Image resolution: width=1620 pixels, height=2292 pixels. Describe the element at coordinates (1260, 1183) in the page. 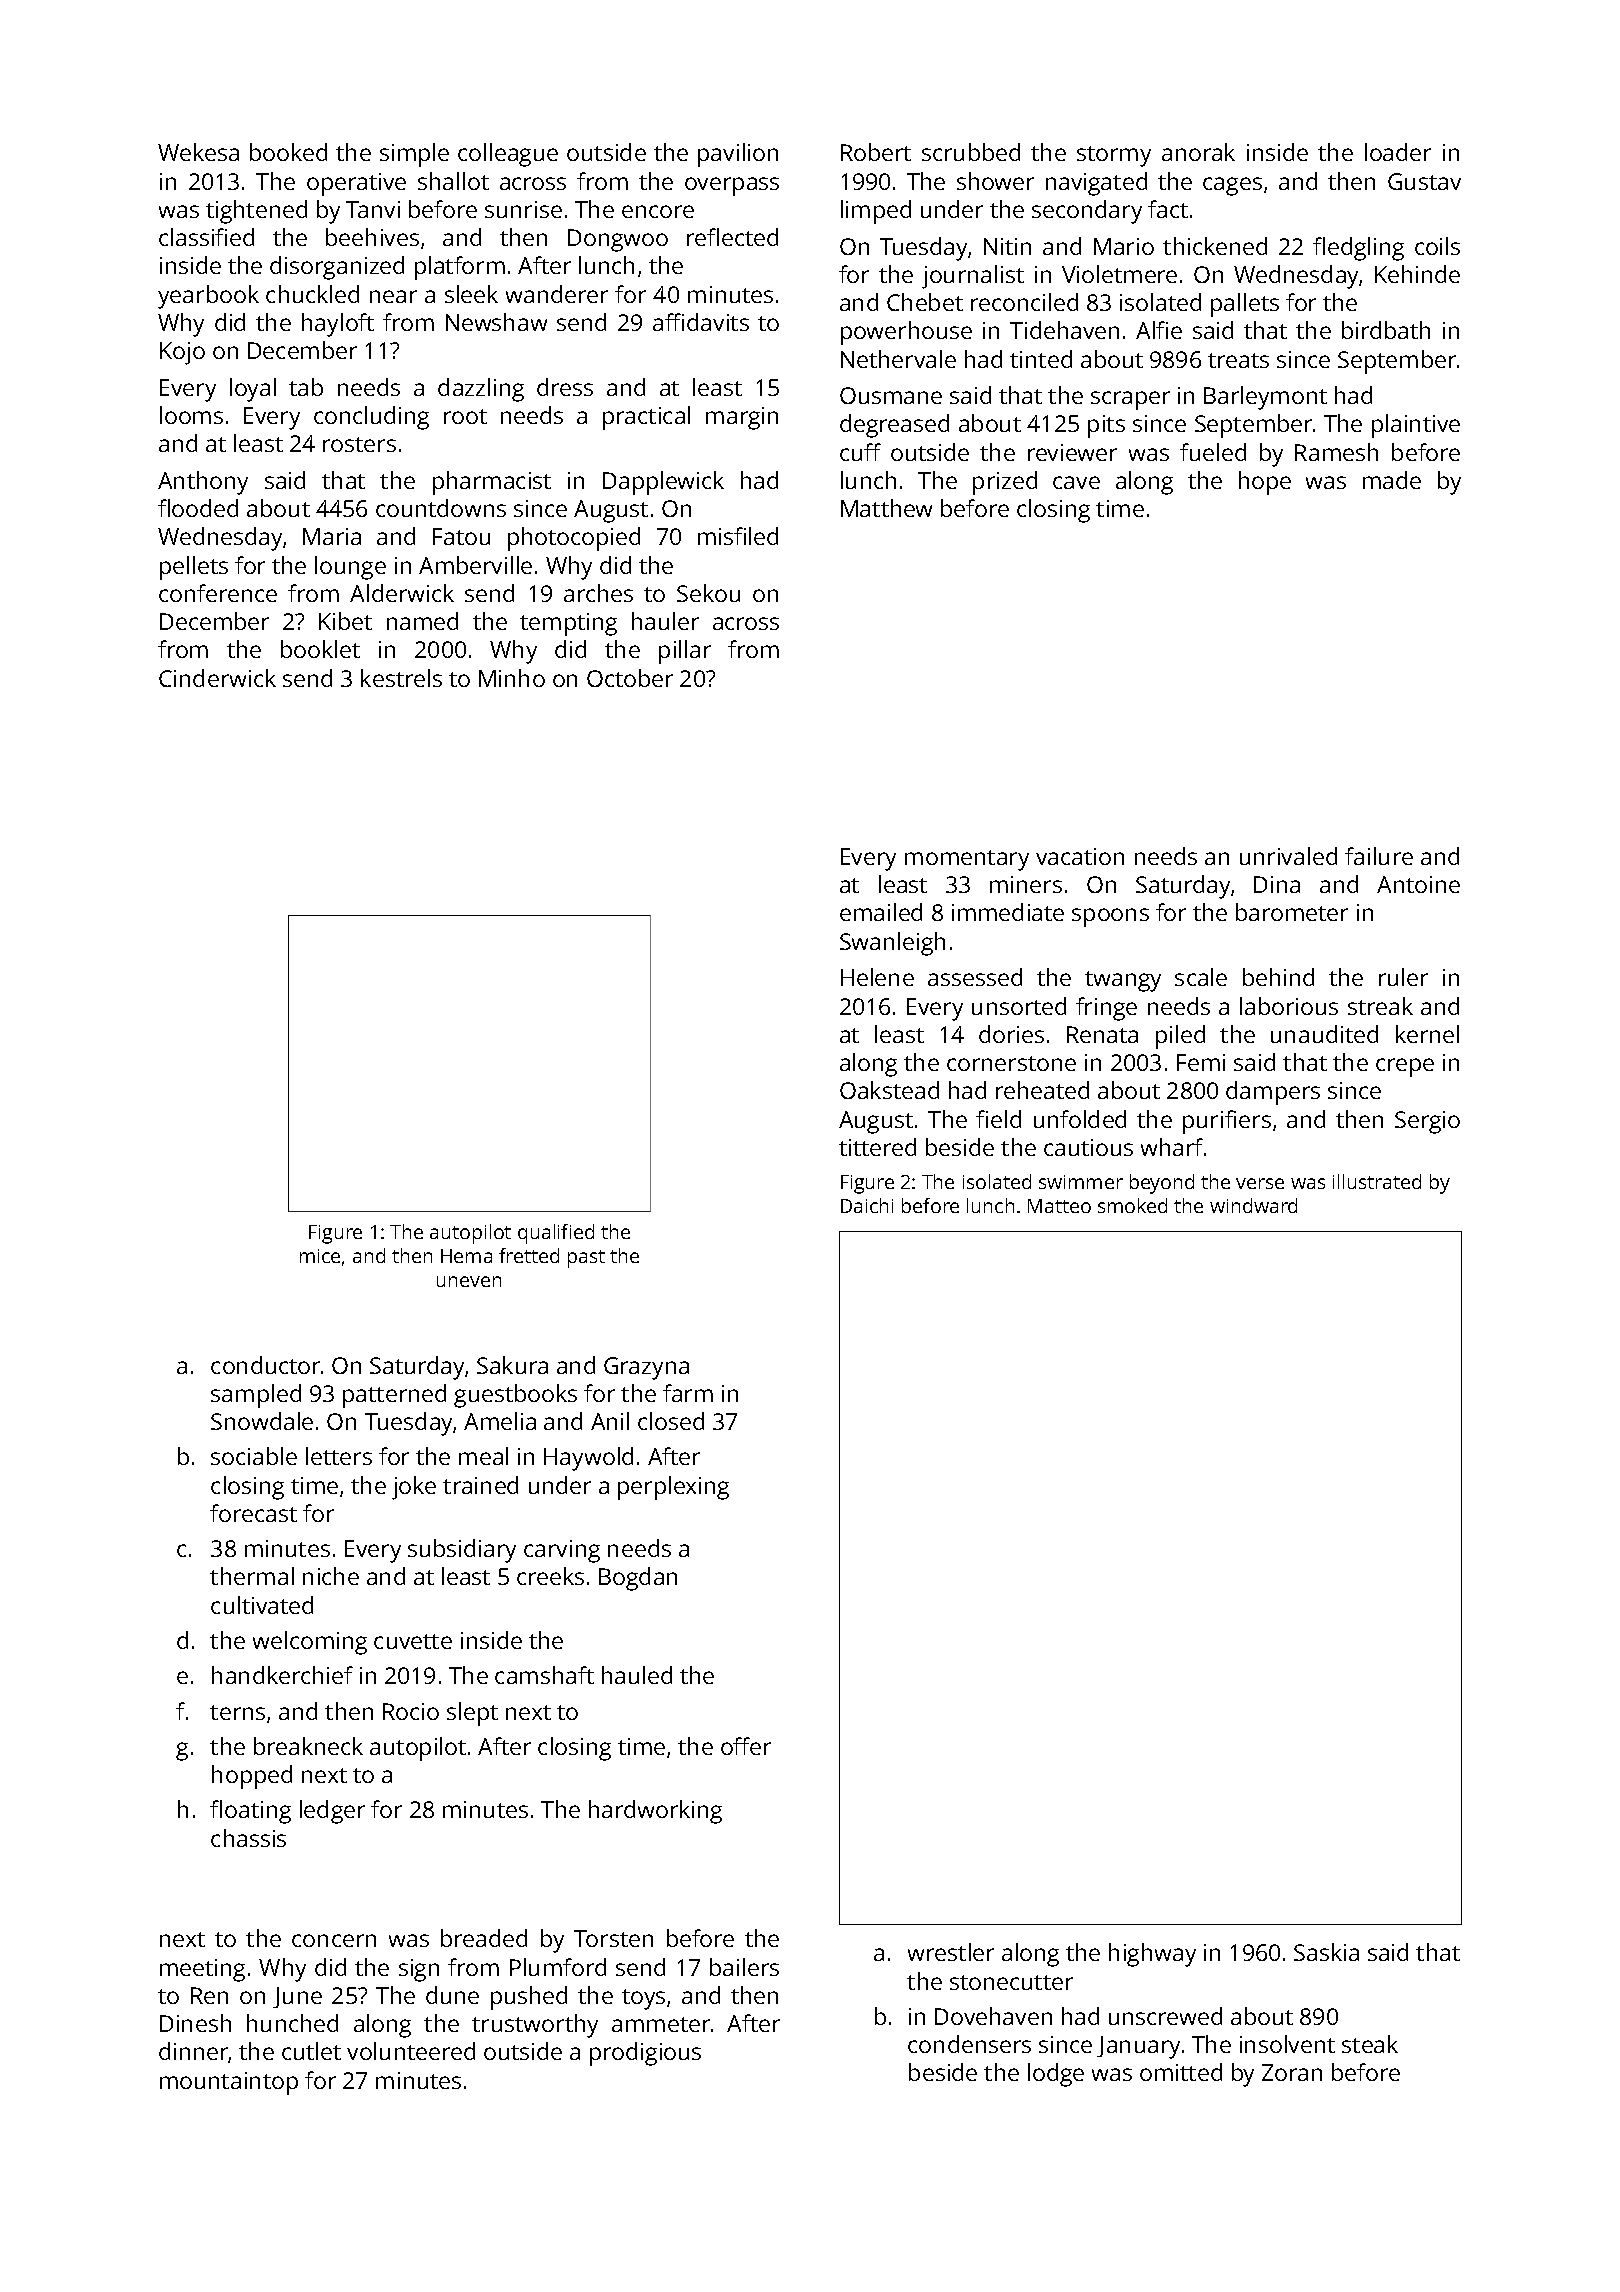

I see `verse` at that location.
